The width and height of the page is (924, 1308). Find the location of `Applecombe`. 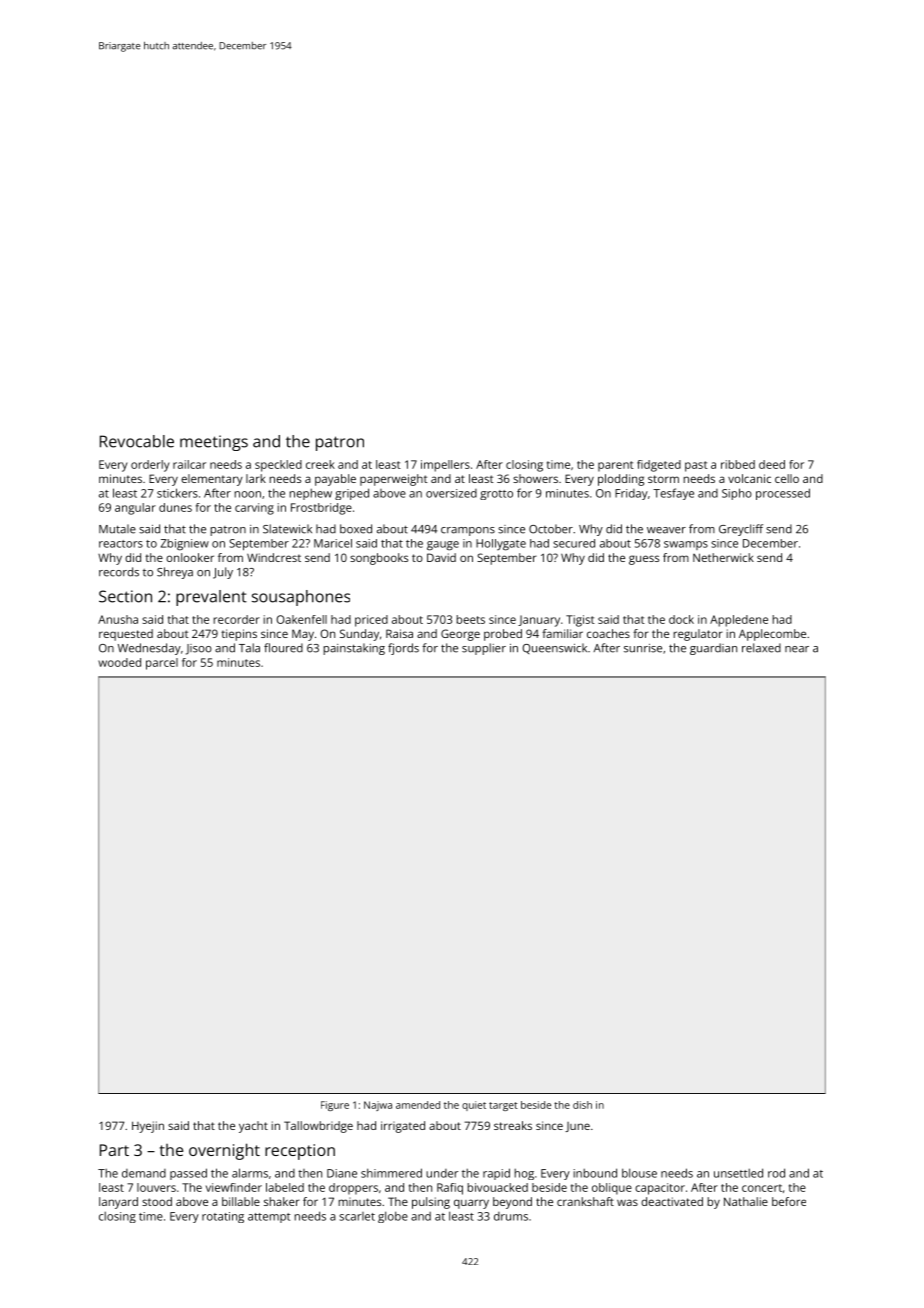

Applecombe is located at coordinates (772, 635).
